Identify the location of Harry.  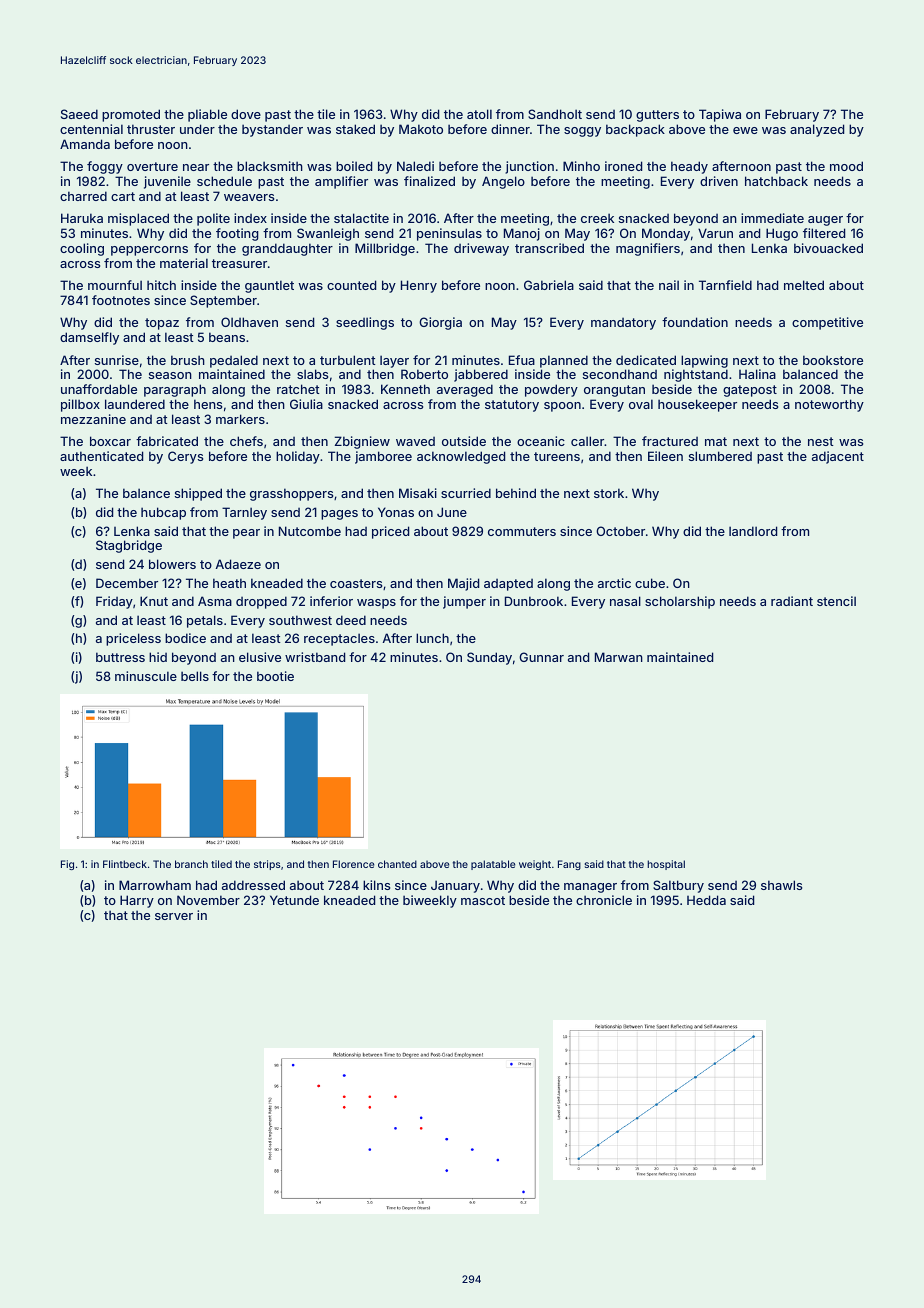
(137, 901).
